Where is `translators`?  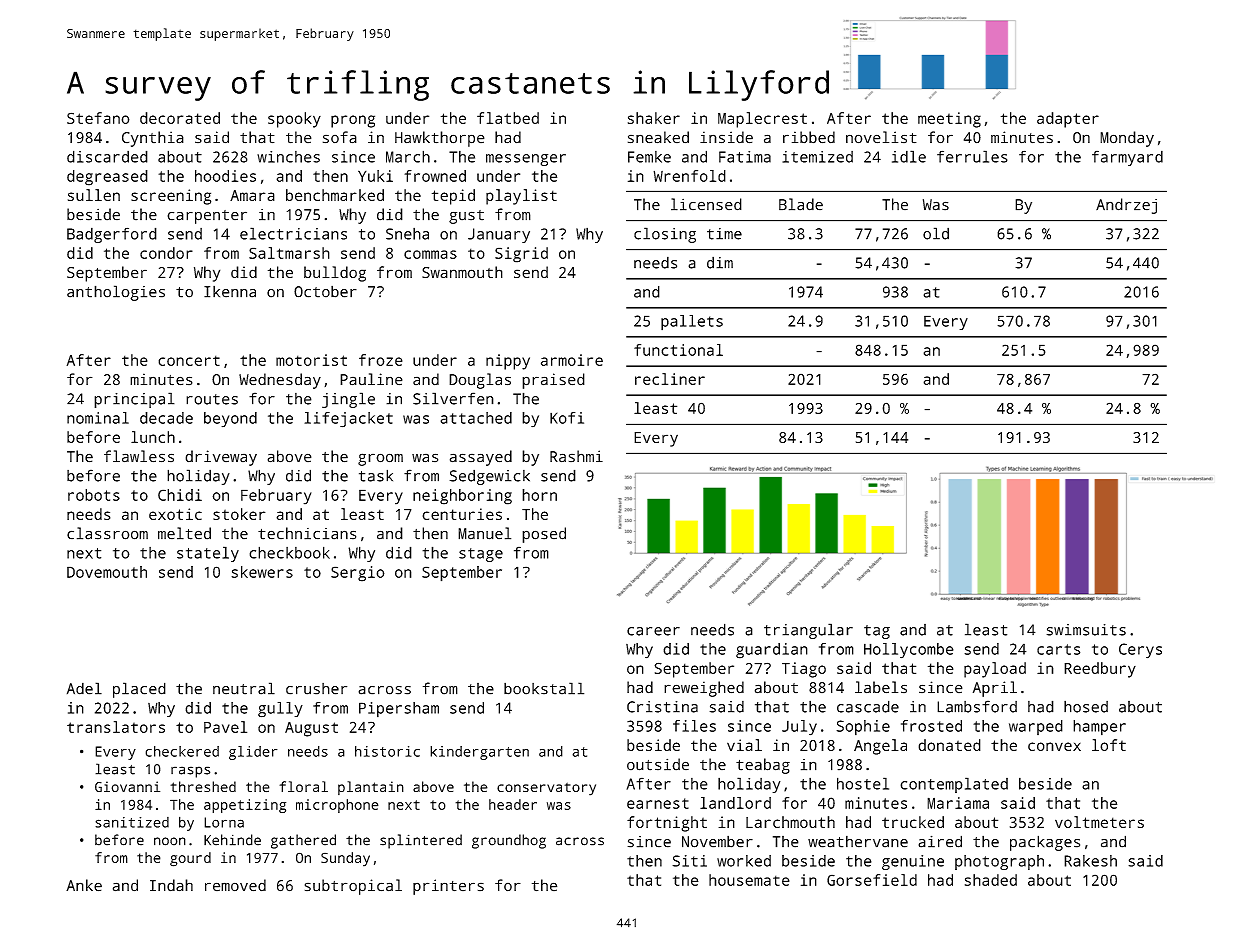 translators is located at coordinates (116, 727).
